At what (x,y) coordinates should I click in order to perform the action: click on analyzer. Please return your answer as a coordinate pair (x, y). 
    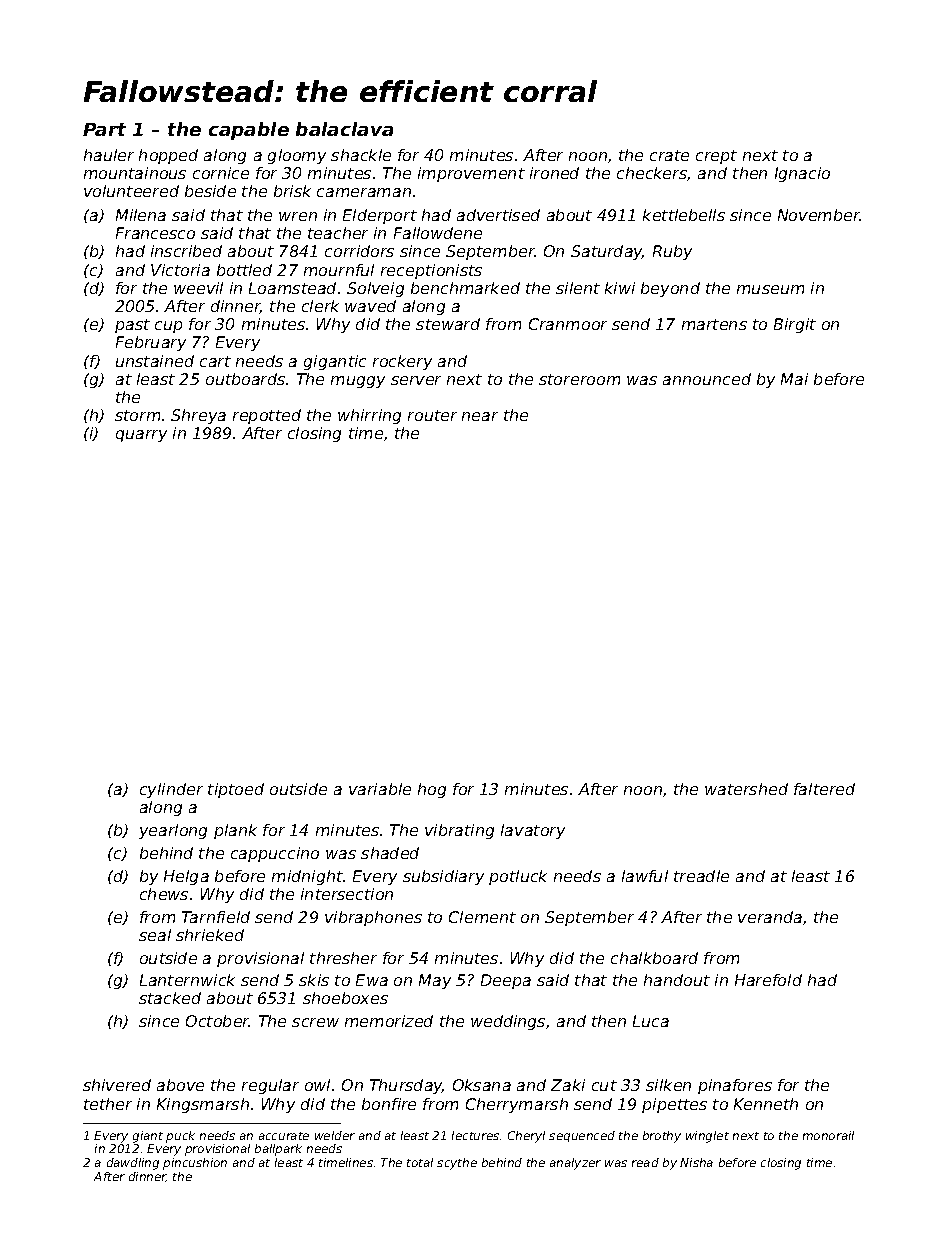
    Looking at the image, I should click on (575, 1164).
